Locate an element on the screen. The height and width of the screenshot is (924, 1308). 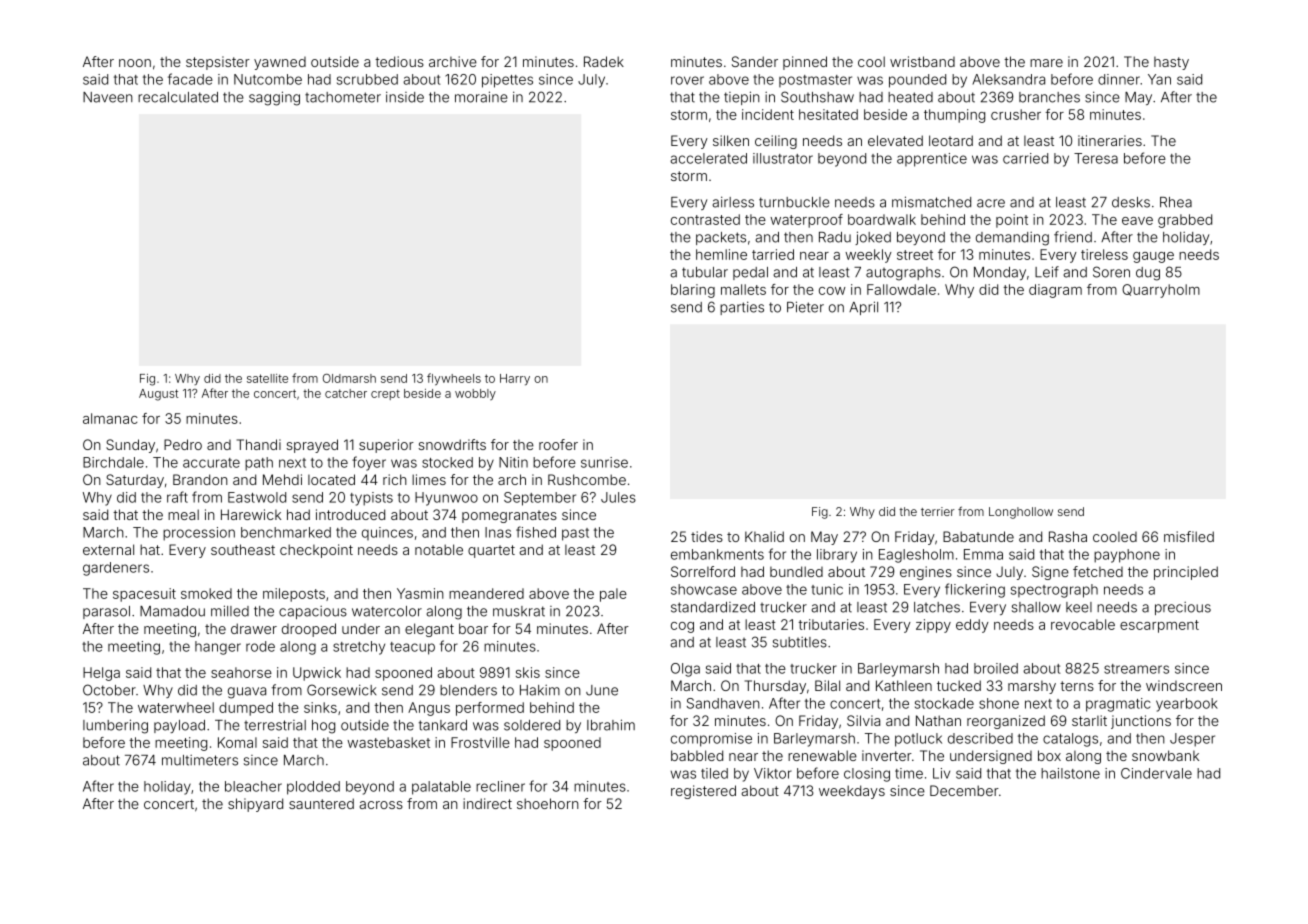
sunrise is located at coordinates (604, 462).
